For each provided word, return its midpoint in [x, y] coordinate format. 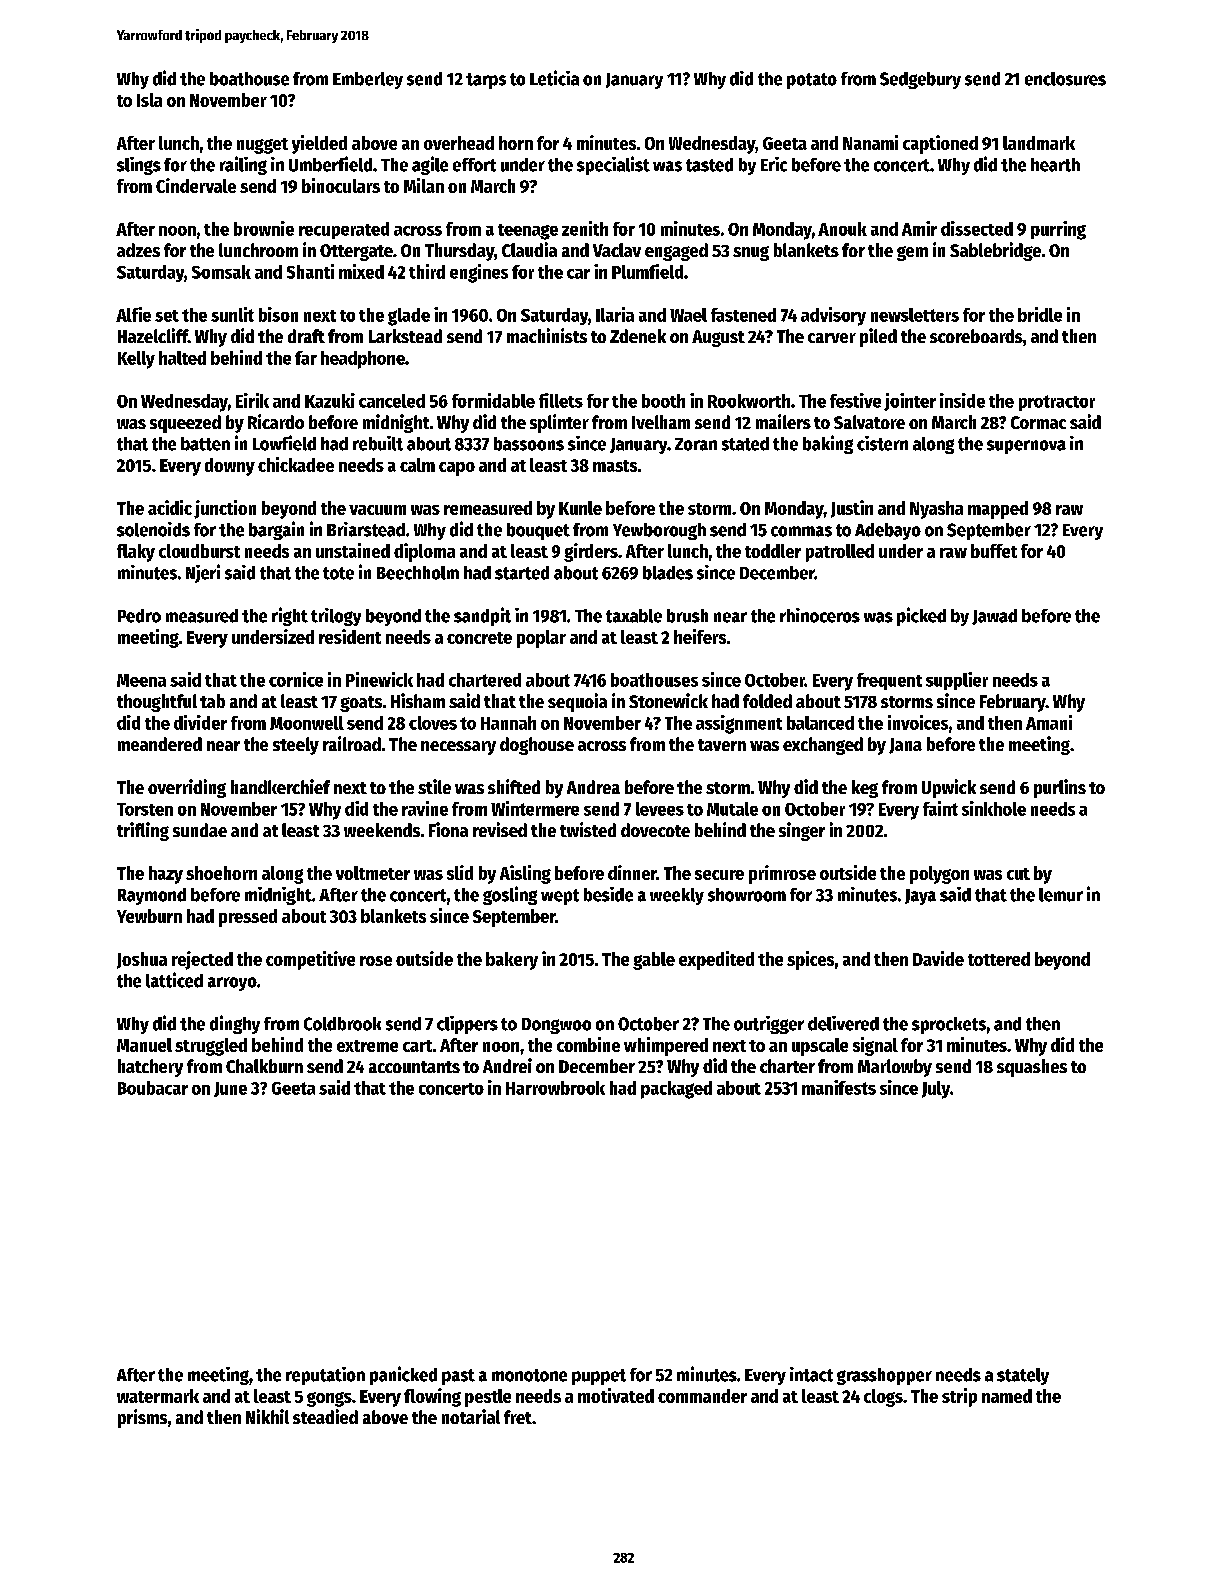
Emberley [368, 80]
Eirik [252, 400]
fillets [561, 400]
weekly [677, 896]
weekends [382, 830]
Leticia [554, 78]
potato [812, 81]
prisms [142, 1418]
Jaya [920, 897]
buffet [994, 551]
